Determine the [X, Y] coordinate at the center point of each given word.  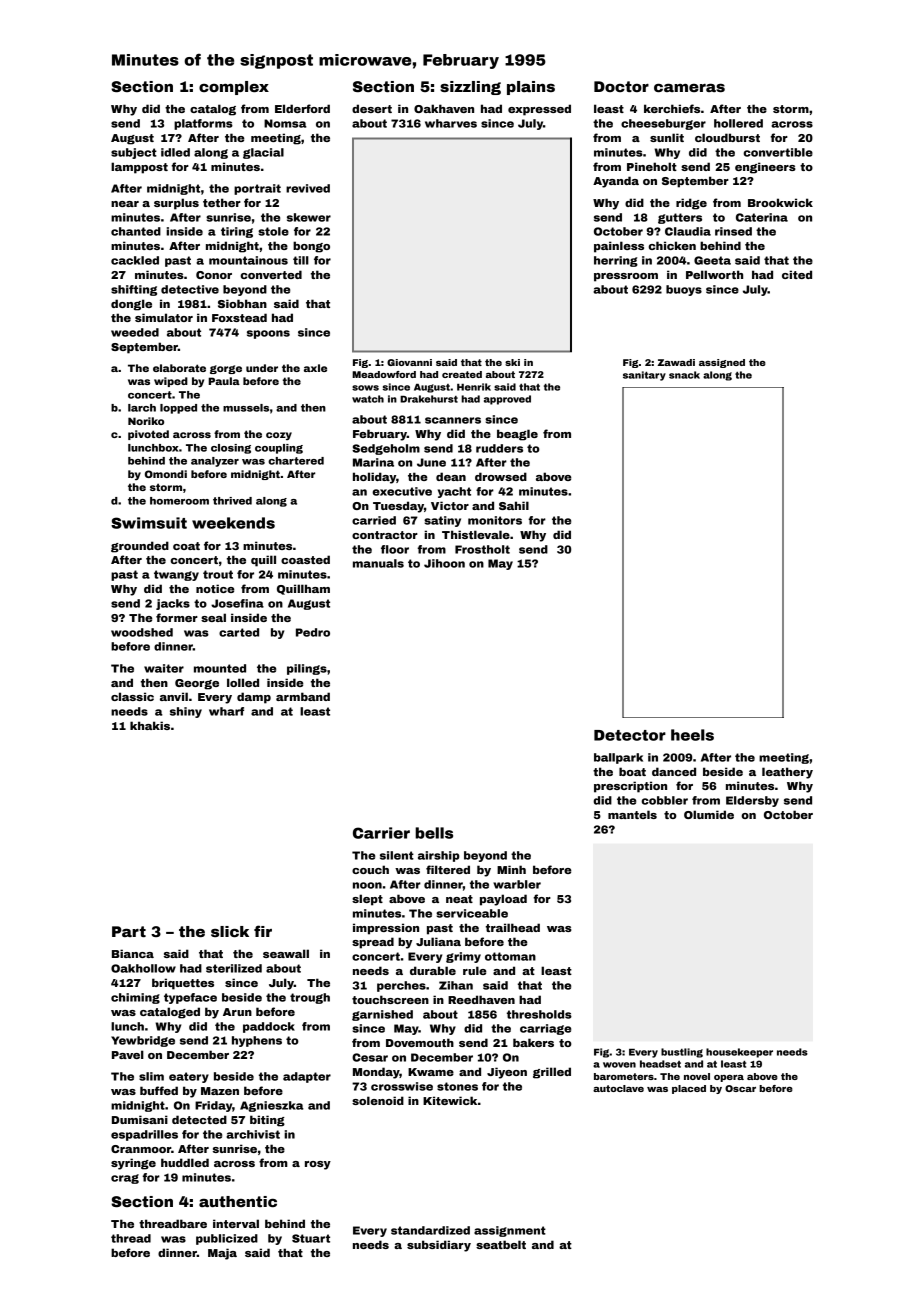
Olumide [709, 814]
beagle [517, 435]
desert [372, 108]
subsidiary [439, 1246]
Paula [224, 381]
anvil [174, 696]
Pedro [313, 632]
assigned [722, 363]
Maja [222, 1254]
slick [230, 931]
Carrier [381, 833]
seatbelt [501, 1244]
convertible [778, 152]
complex [234, 88]
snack [684, 375]
